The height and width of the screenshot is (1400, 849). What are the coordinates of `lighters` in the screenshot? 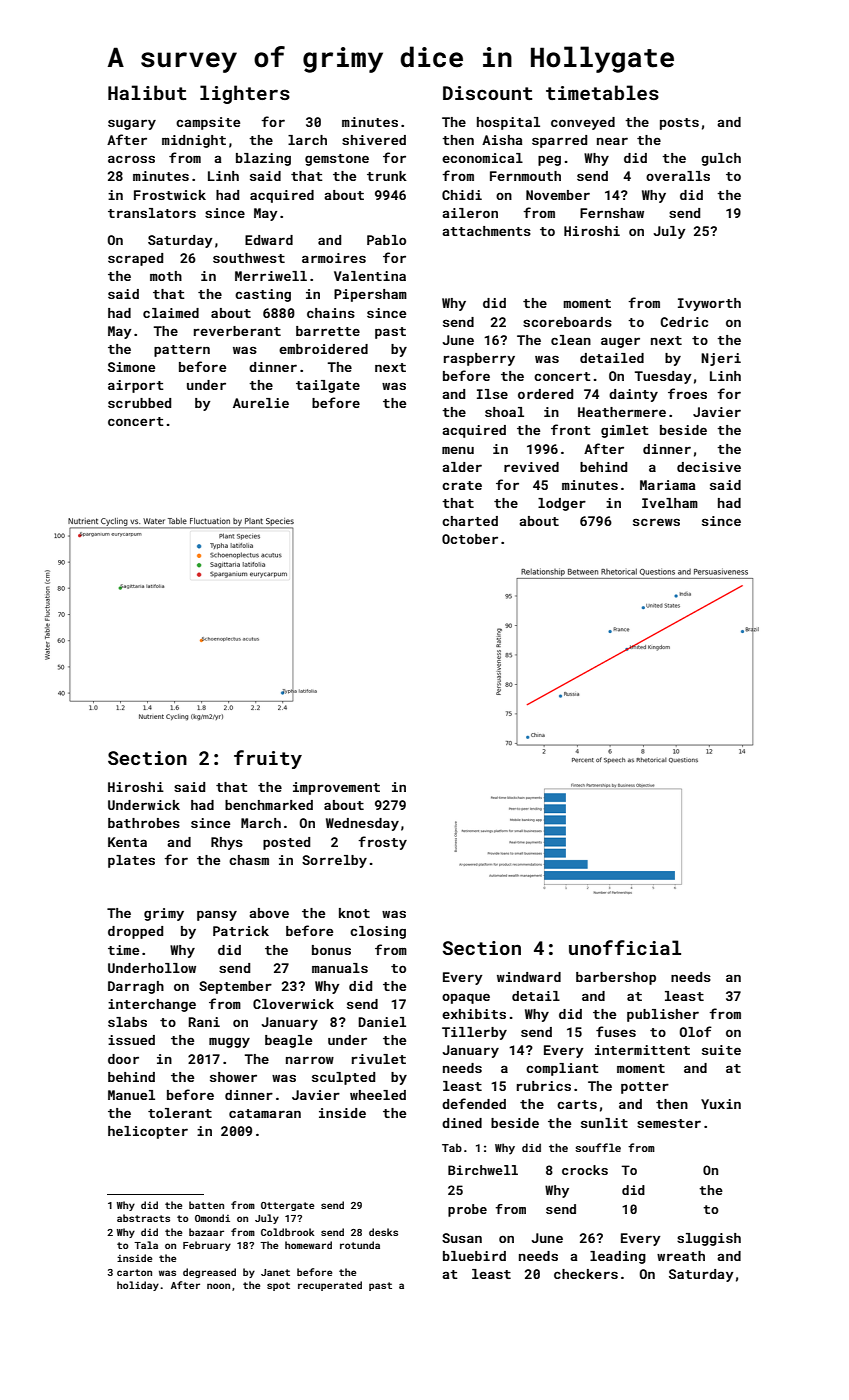 It's located at (245, 94).
